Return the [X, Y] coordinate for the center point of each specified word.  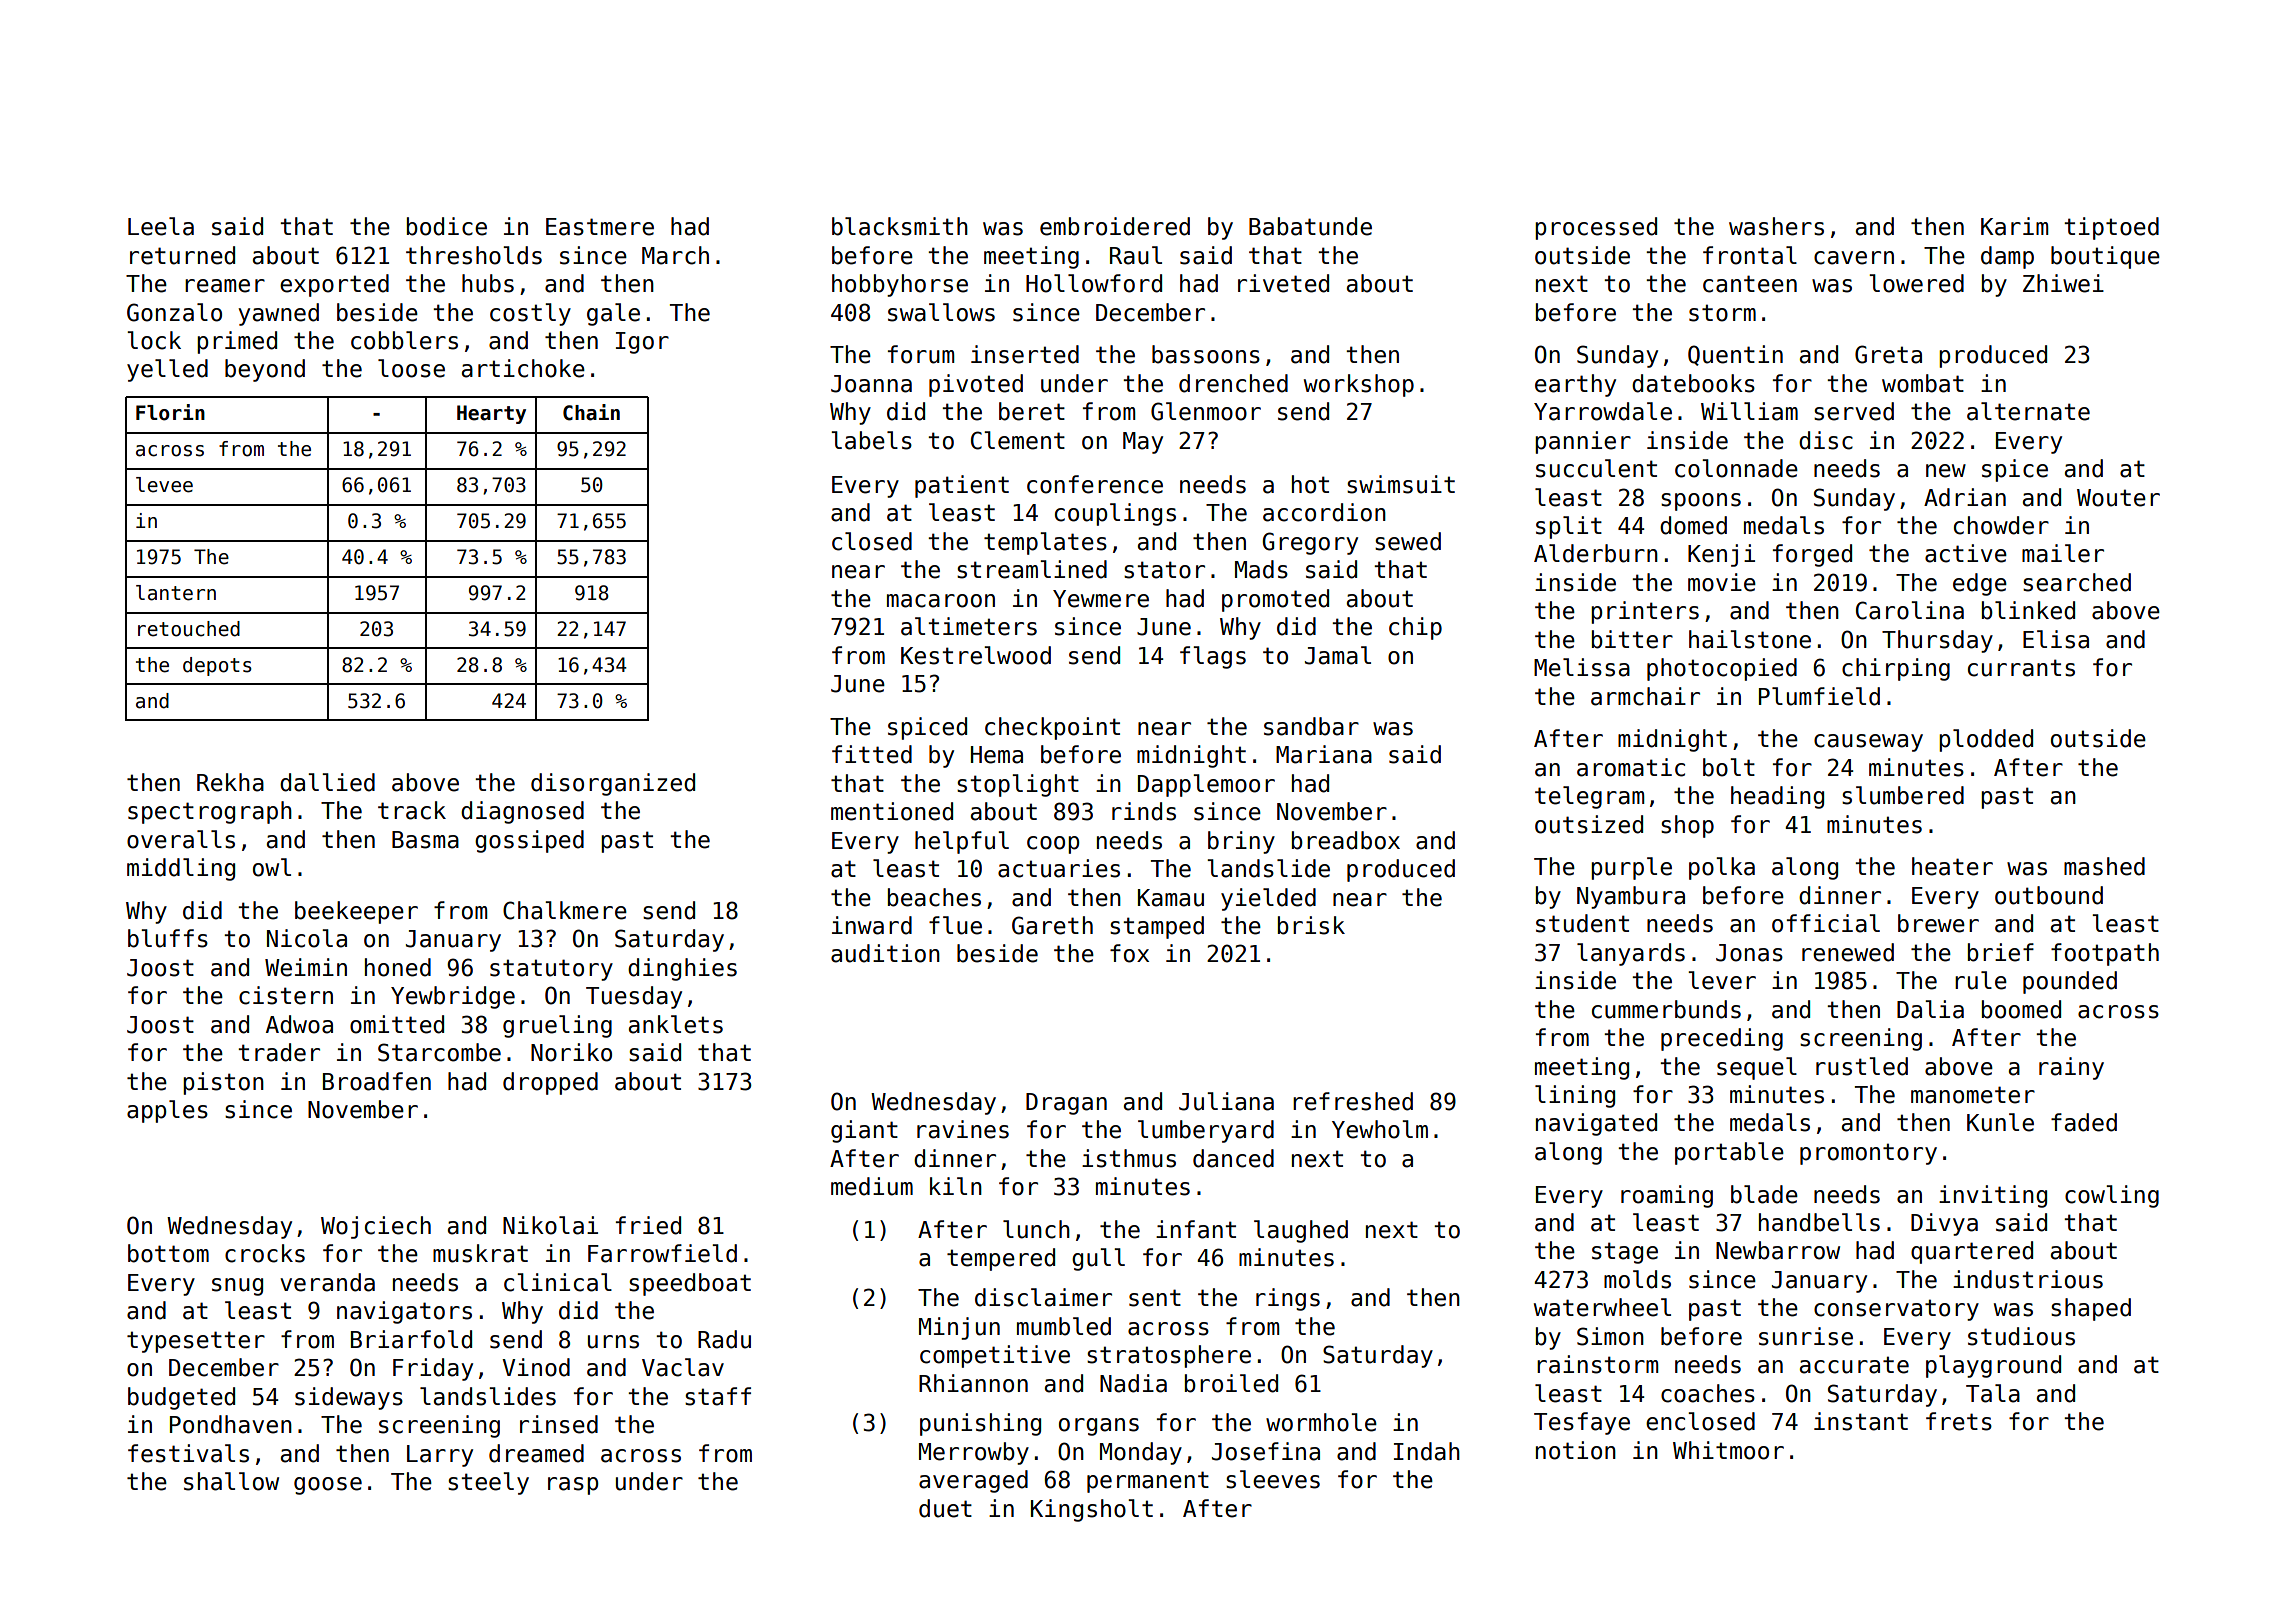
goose [328, 1486]
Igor [642, 343]
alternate [2028, 411]
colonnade [1736, 468]
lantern [176, 593]
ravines [963, 1129]
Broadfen [377, 1081]
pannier [1583, 442]
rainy [2071, 1068]
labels [871, 440]
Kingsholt [1092, 1510]
